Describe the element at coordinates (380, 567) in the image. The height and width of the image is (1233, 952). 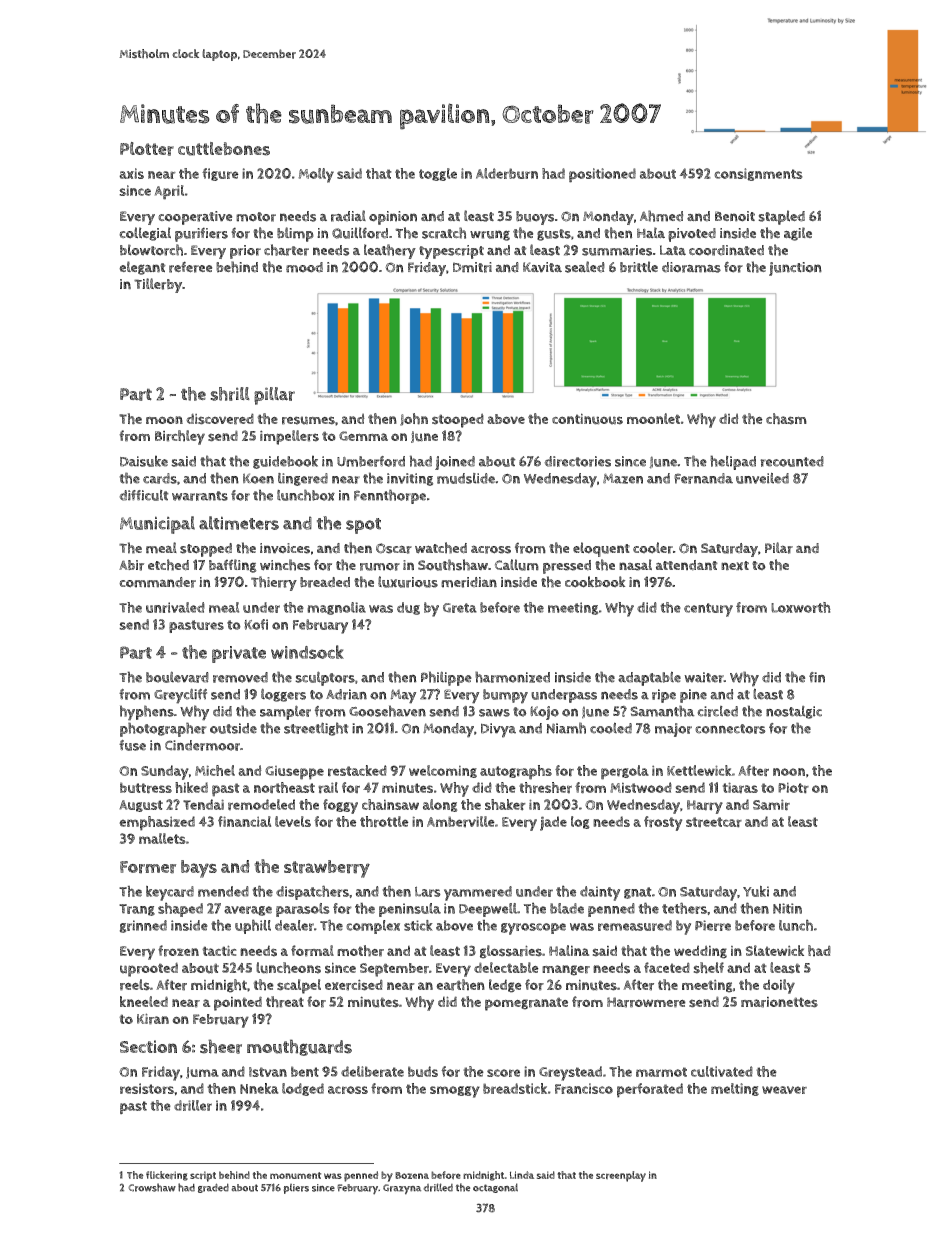
I see `rumor` at that location.
